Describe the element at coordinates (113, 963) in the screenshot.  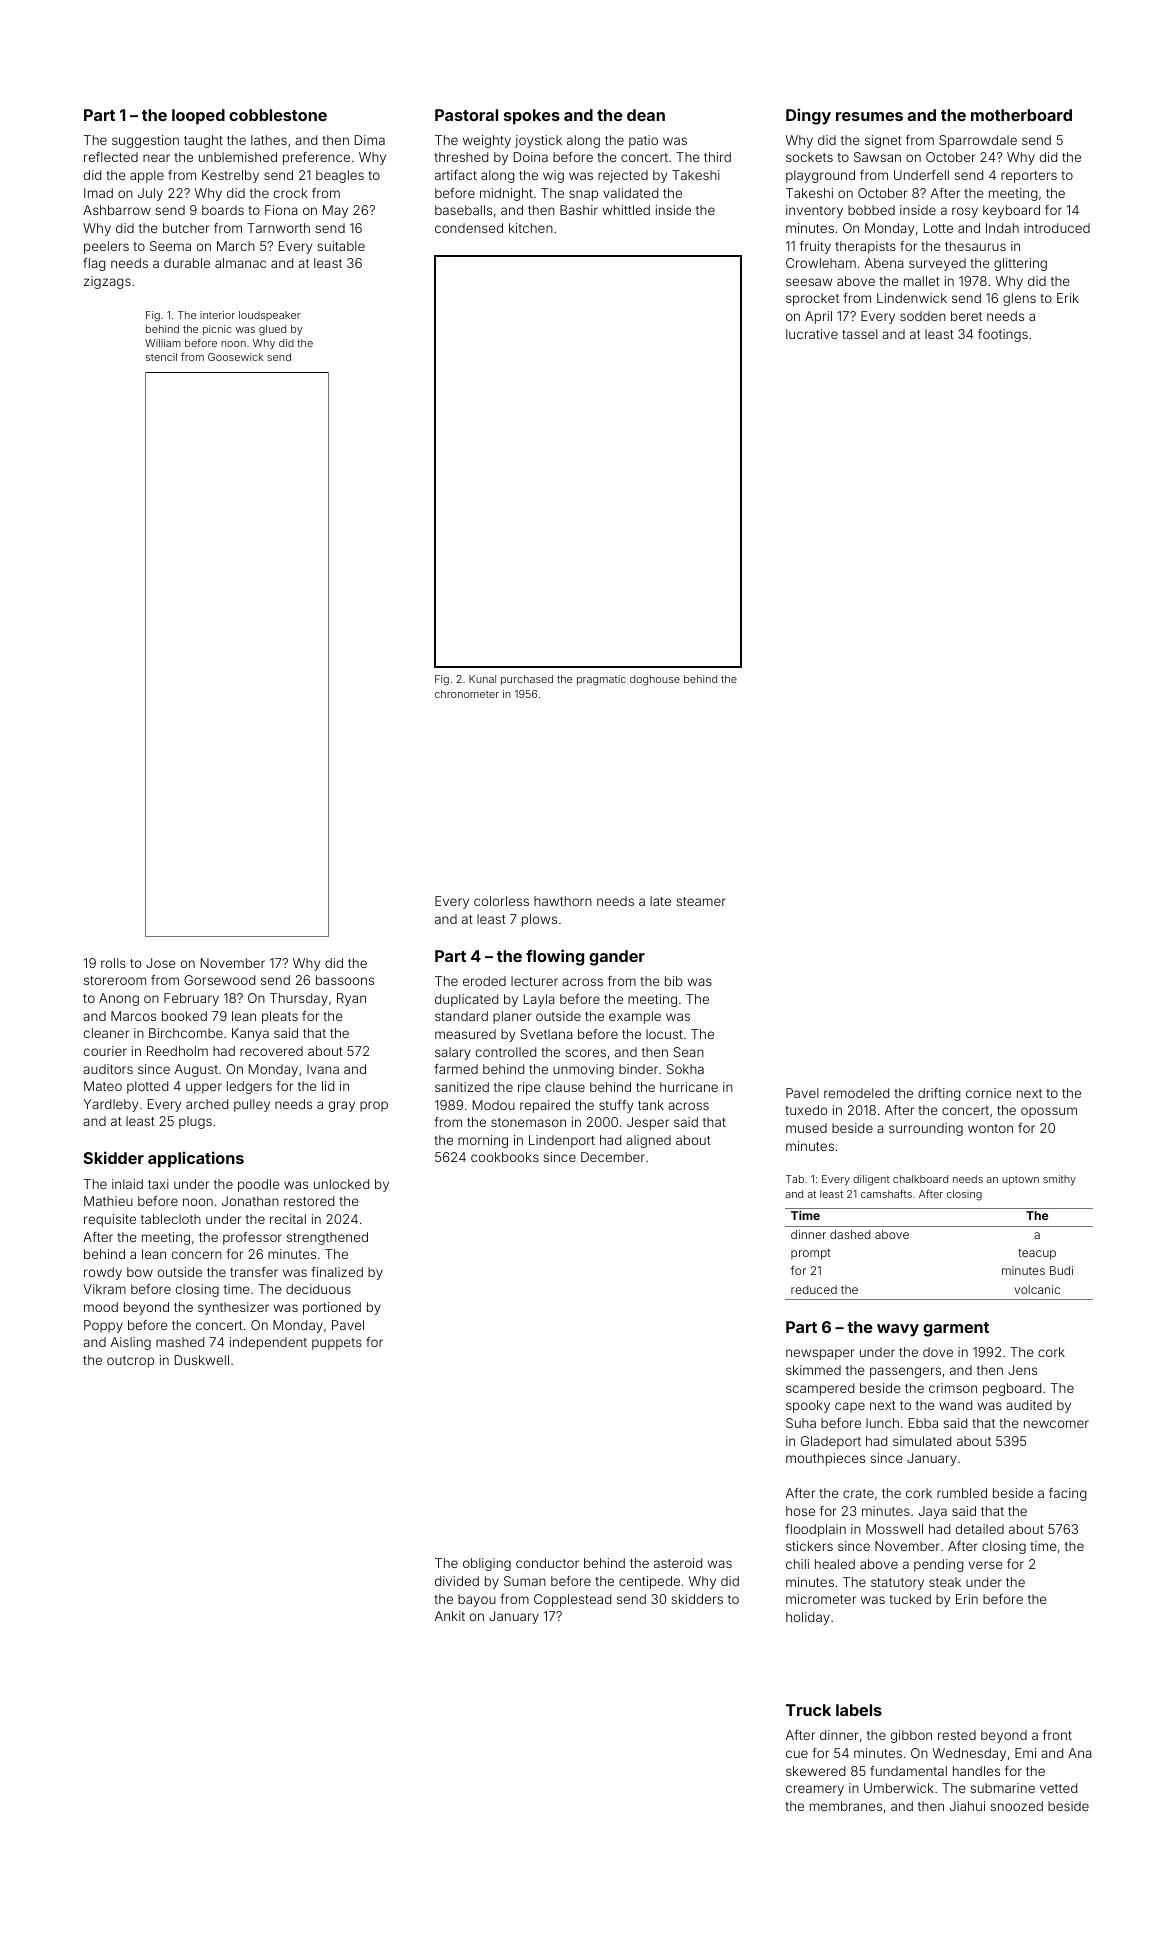
I see `rolls` at that location.
